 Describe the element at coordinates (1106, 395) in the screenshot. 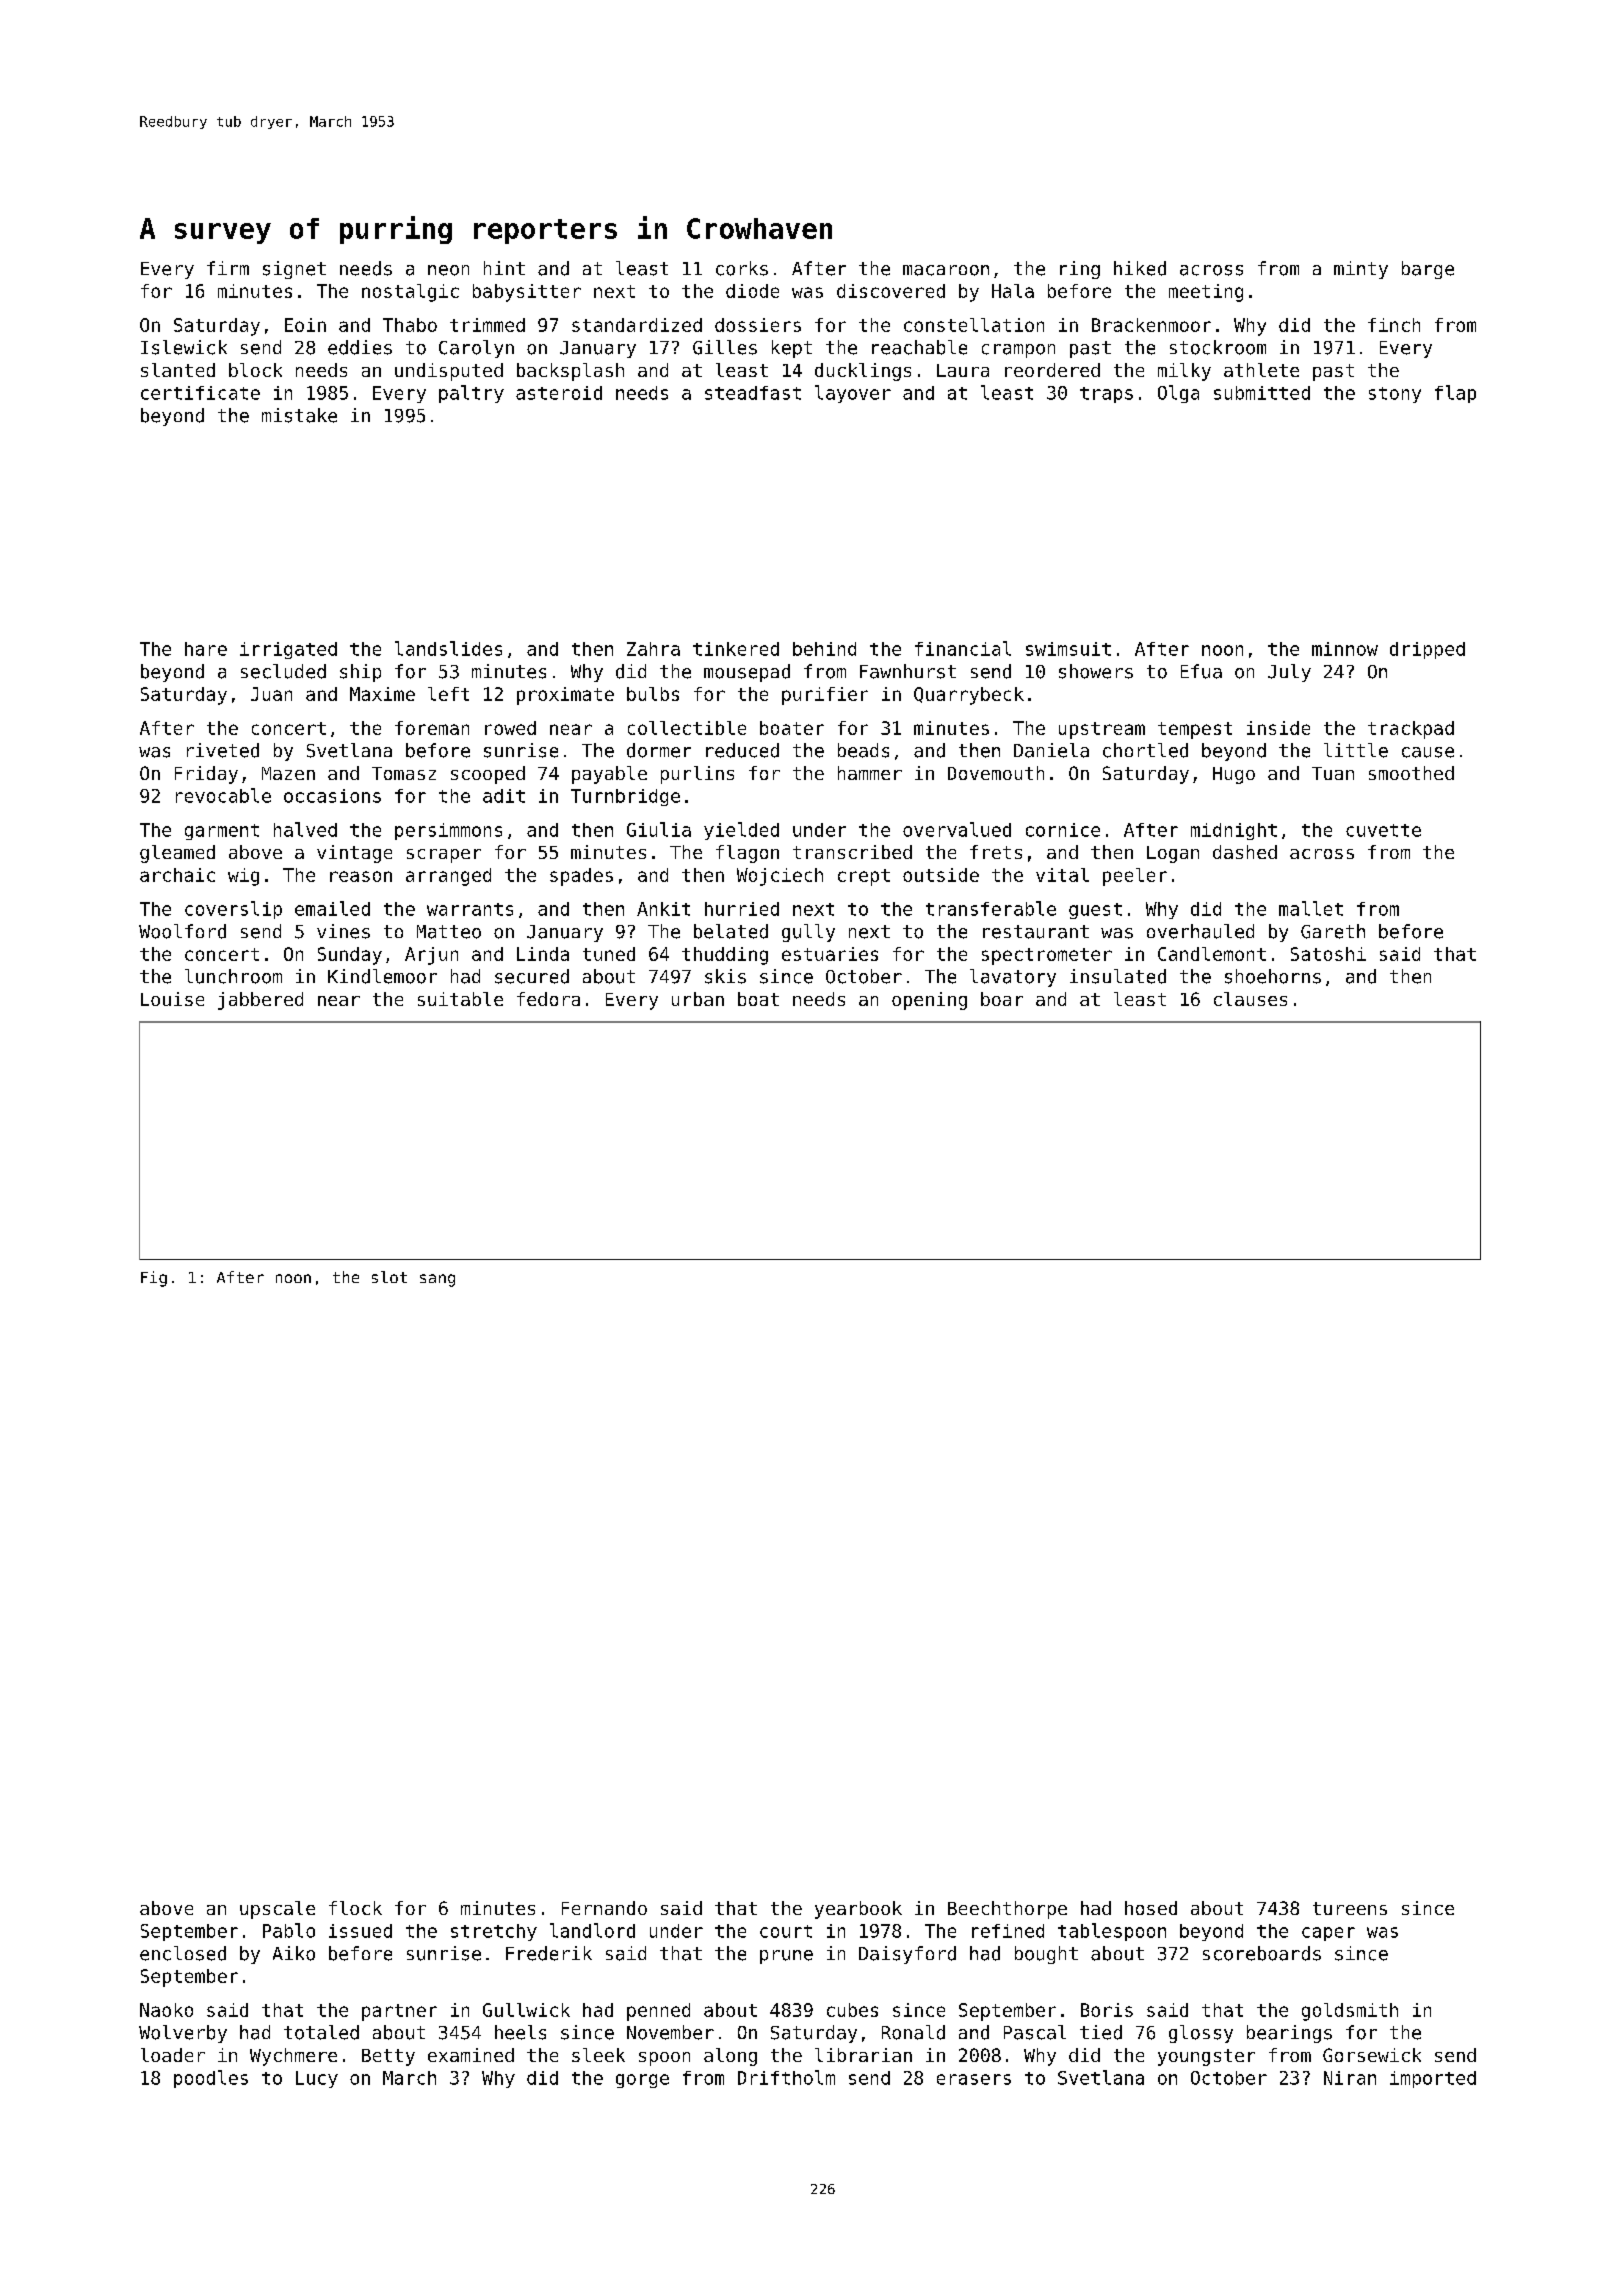

I see `traps` at that location.
